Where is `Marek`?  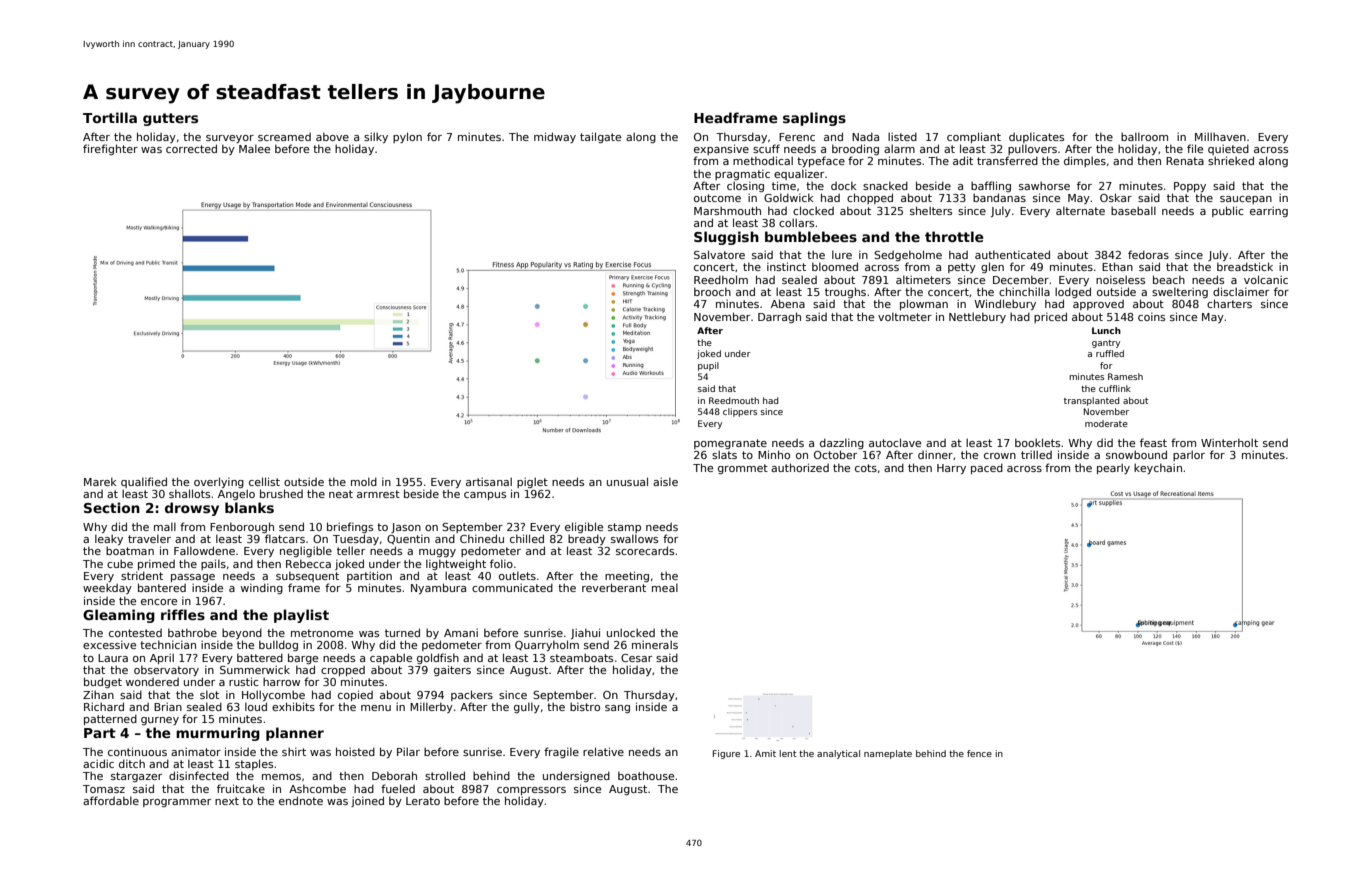 Marek is located at coordinates (100, 481).
